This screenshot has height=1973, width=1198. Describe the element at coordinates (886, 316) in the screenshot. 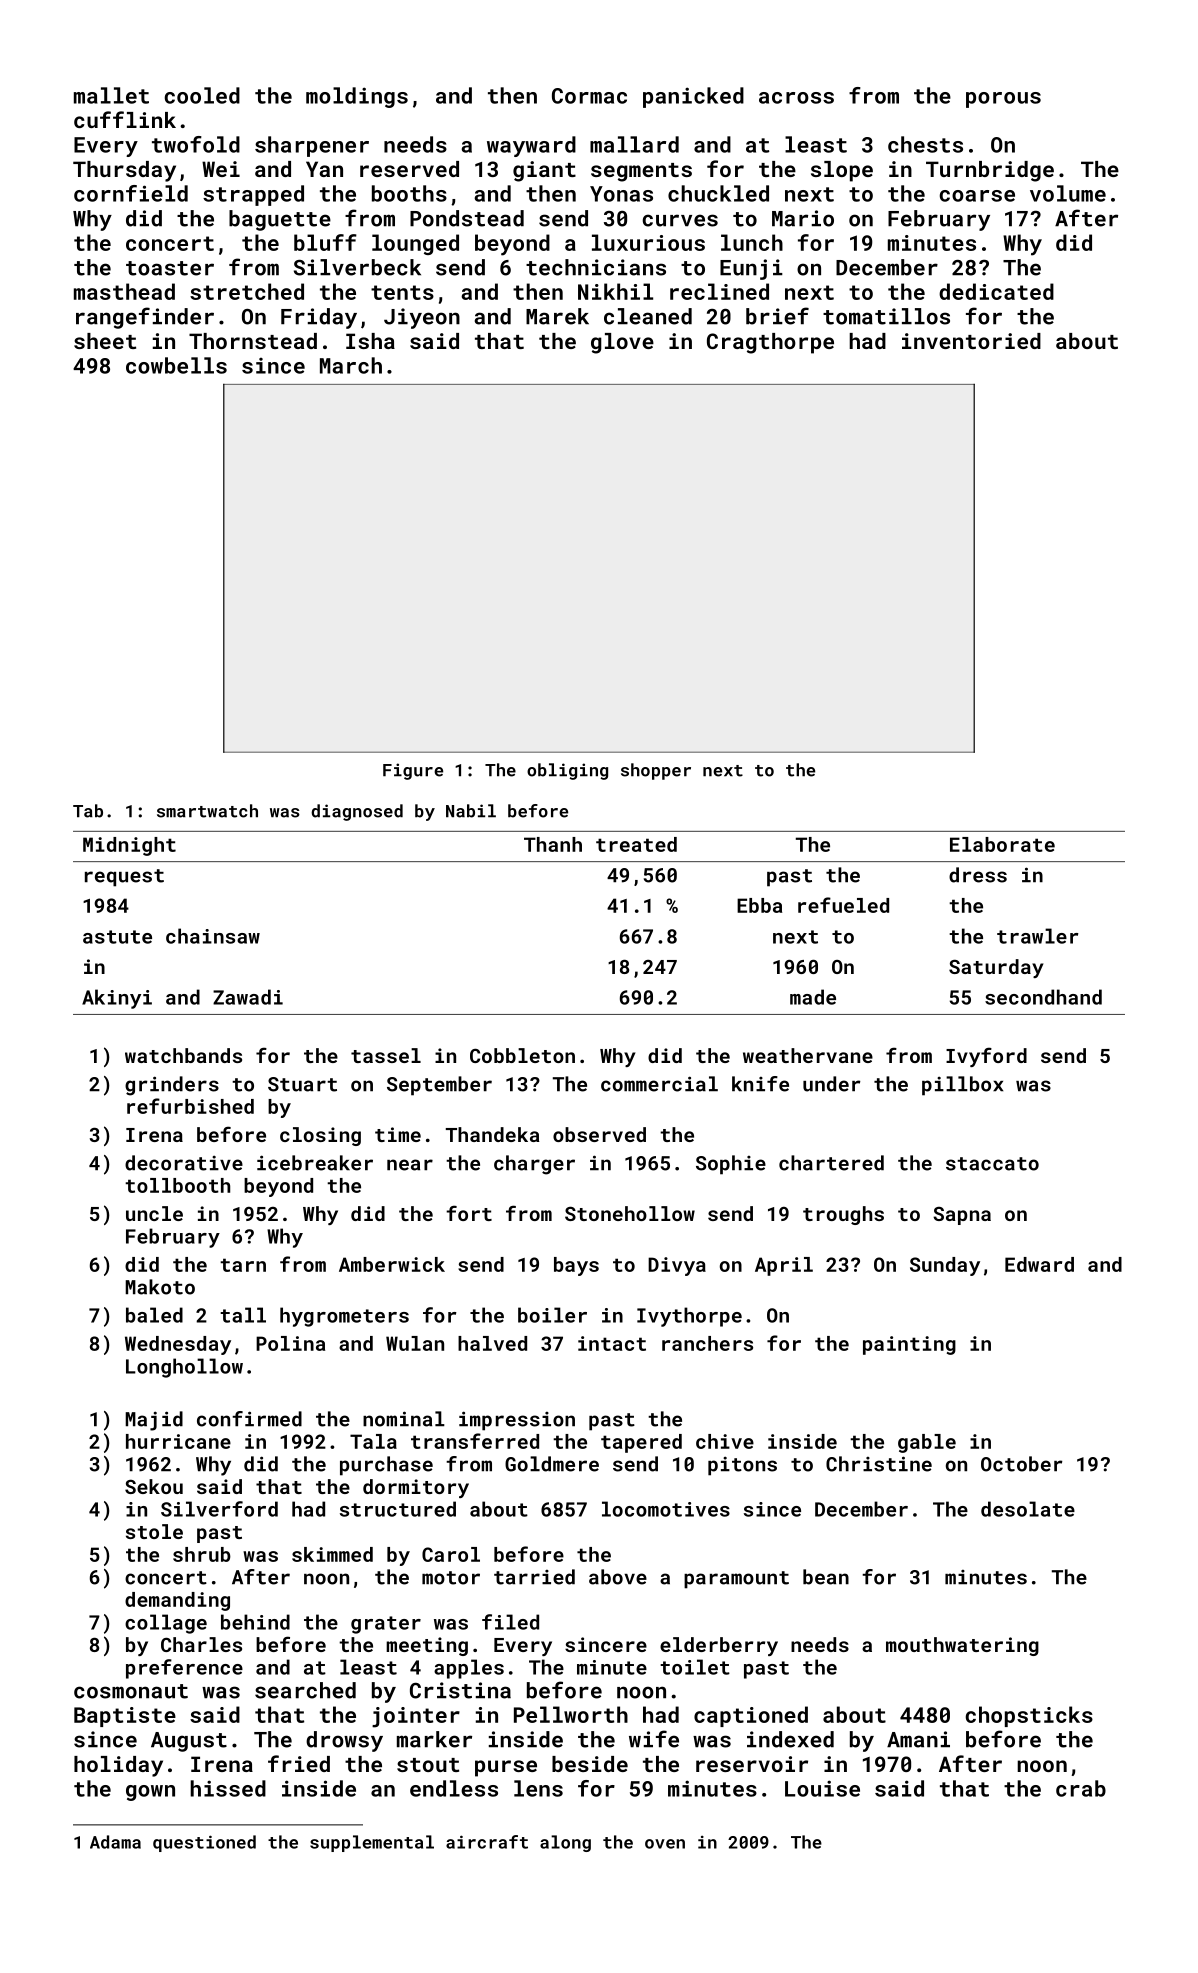

I see `tomatillos` at that location.
